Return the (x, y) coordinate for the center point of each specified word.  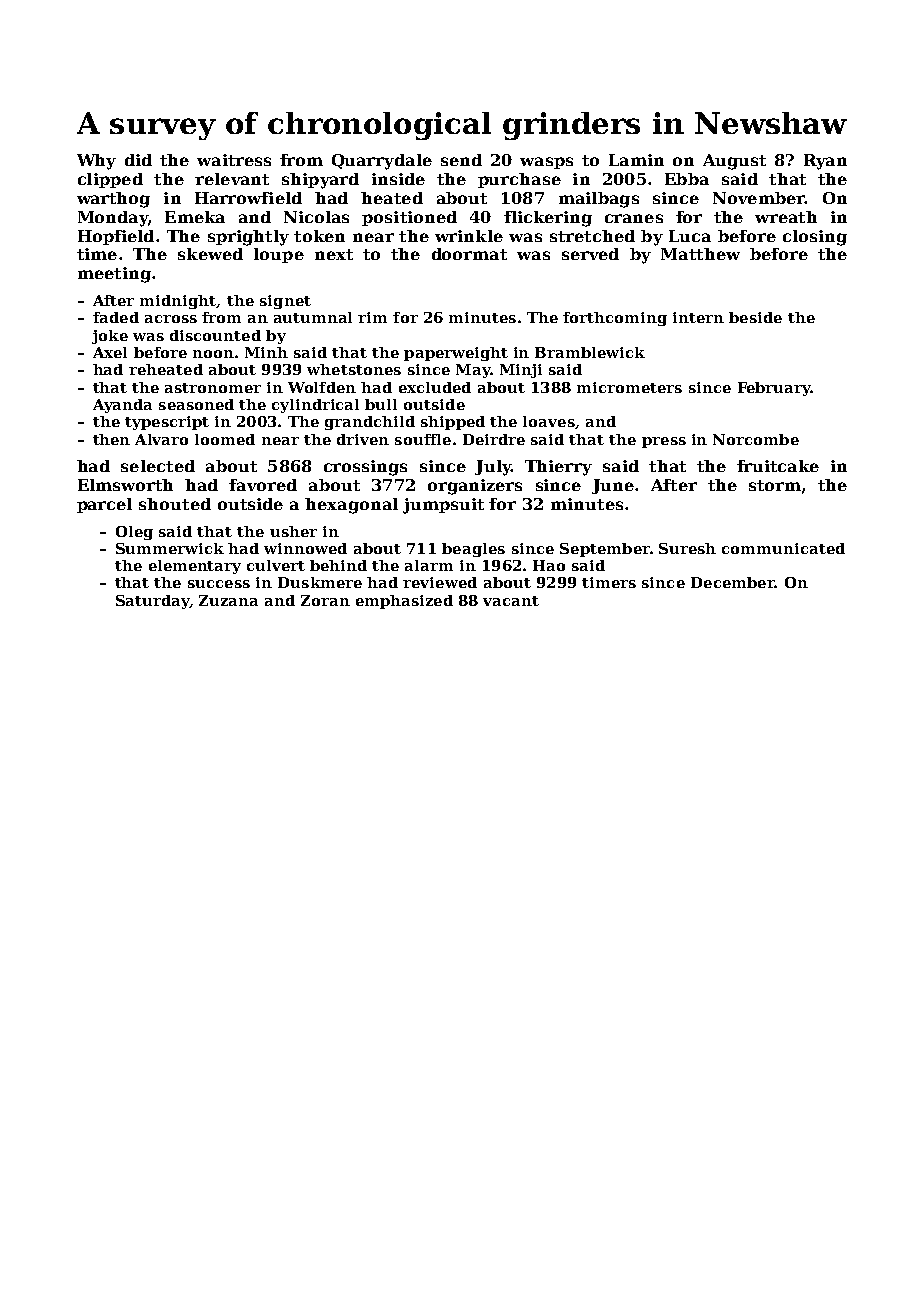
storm (775, 485)
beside (755, 317)
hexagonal (351, 506)
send (461, 160)
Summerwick (170, 548)
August (734, 162)
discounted (215, 335)
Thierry (558, 468)
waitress (234, 160)
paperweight (456, 354)
